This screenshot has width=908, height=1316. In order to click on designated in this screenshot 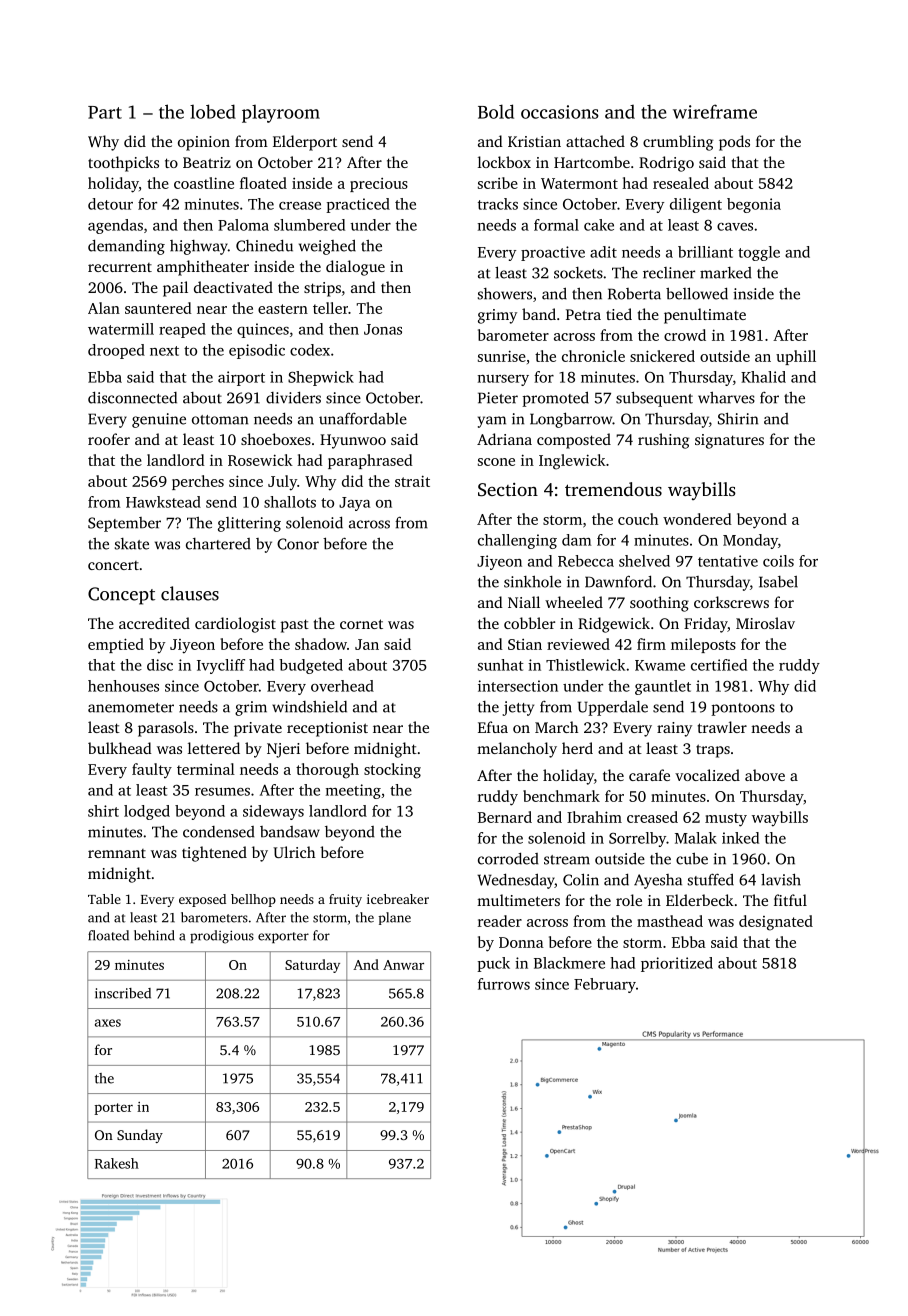, I will do `click(776, 923)`.
